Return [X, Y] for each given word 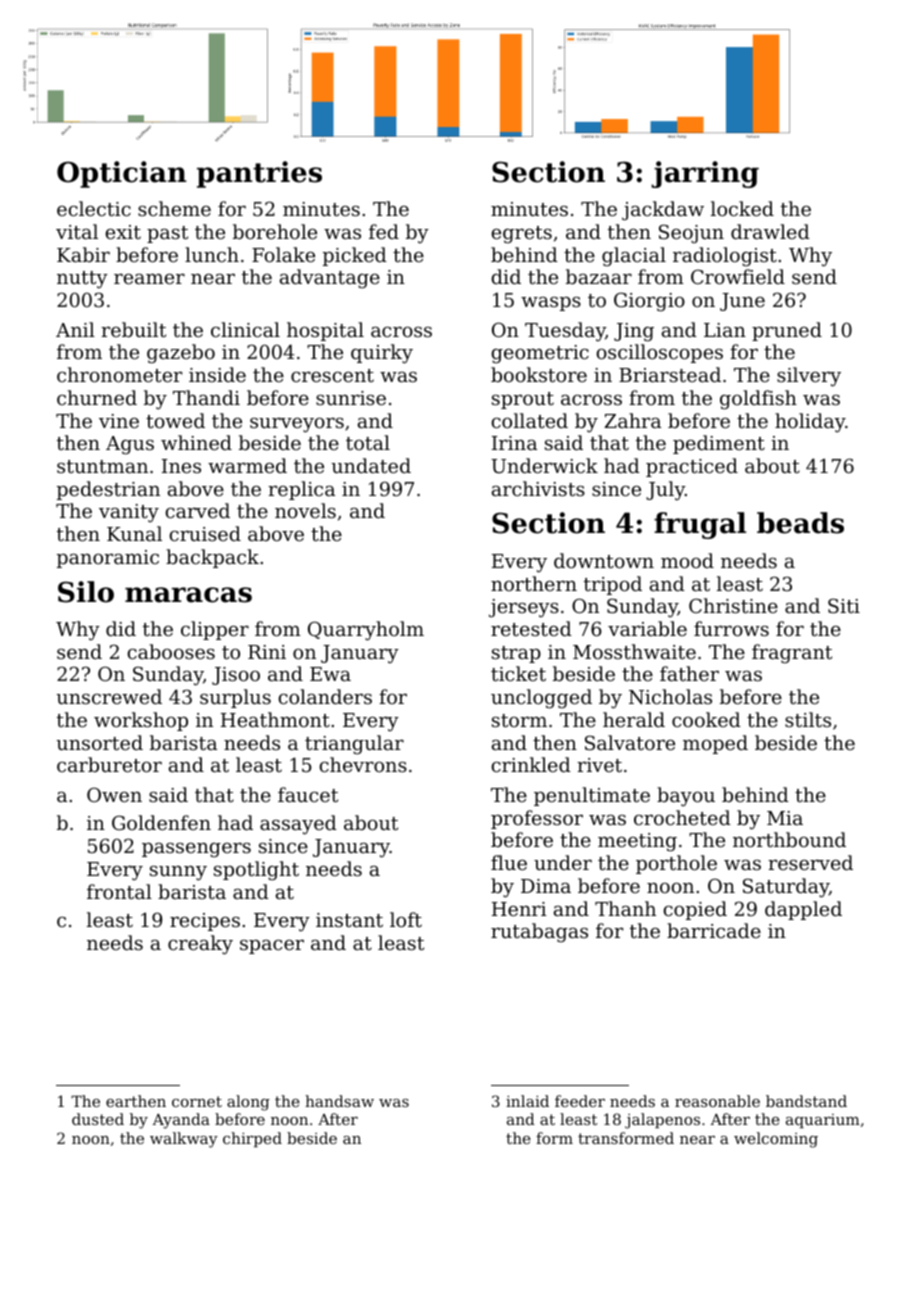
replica [301, 490]
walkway [184, 1140]
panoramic [108, 559]
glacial [634, 257]
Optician [122, 174]
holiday [810, 422]
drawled [770, 231]
